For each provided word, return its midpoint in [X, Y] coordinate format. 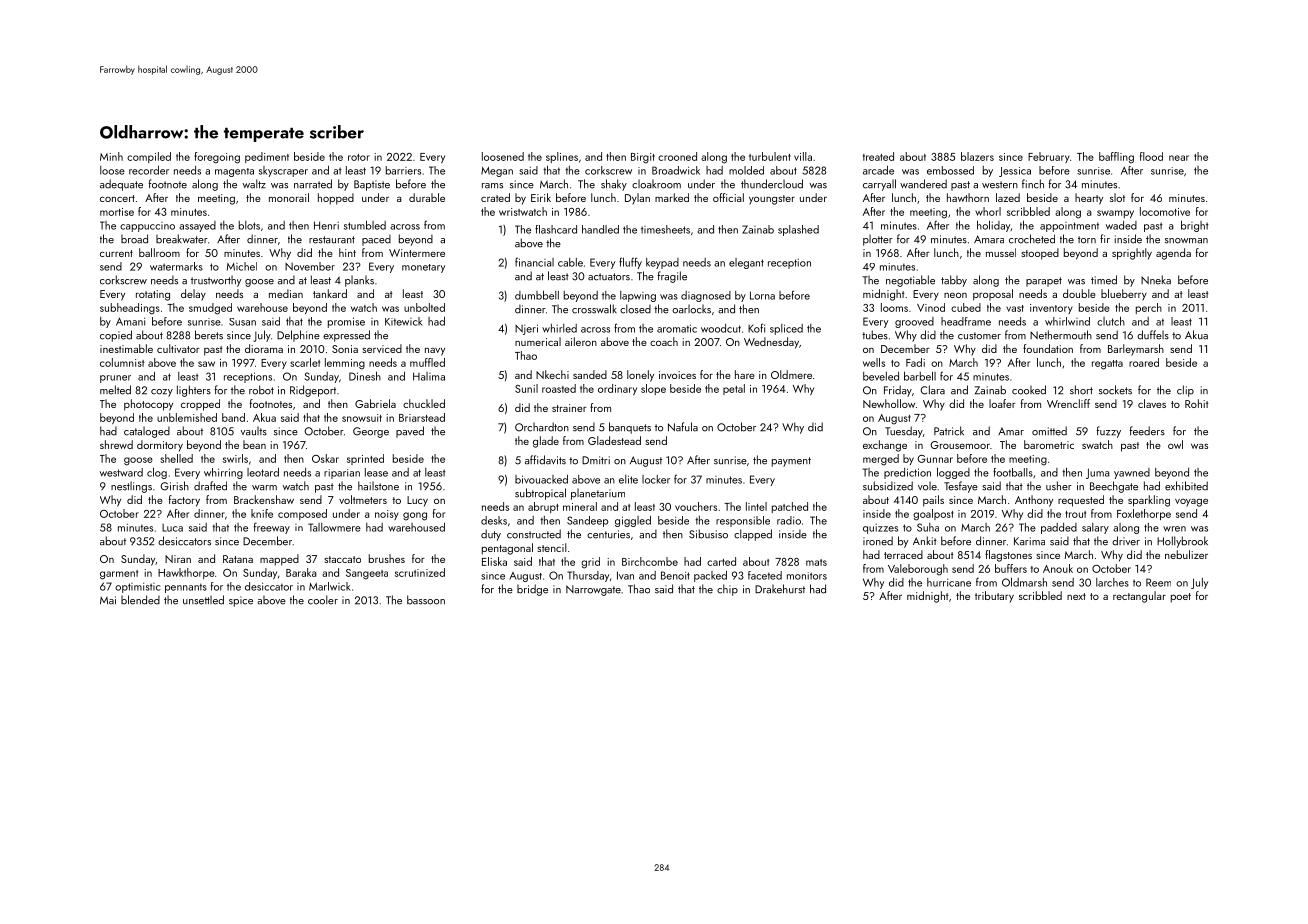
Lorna [762, 295]
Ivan [625, 575]
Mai [108, 600]
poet [1181, 598]
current [116, 253]
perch [1149, 308]
